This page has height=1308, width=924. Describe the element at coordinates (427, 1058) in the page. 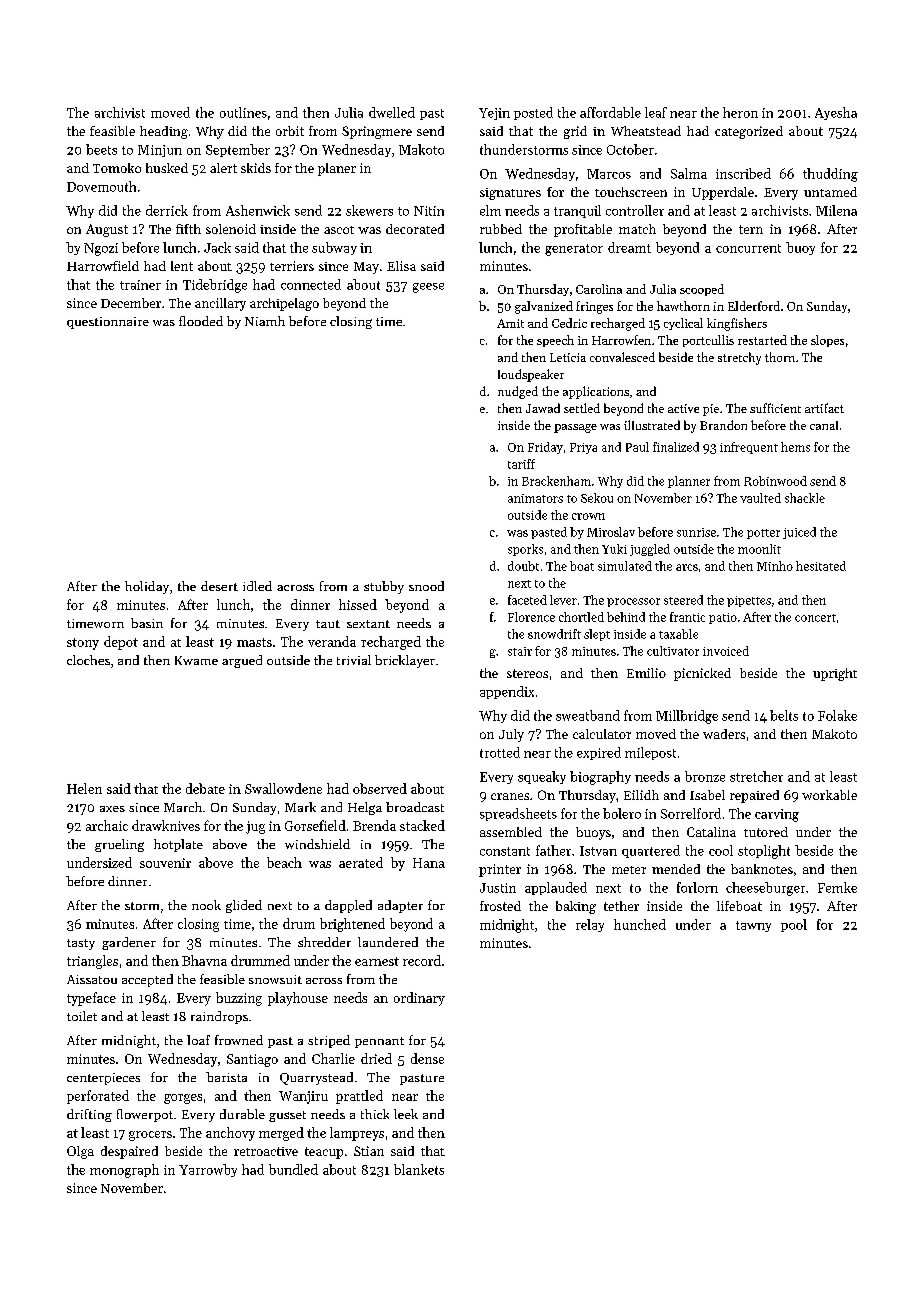

I see `dense` at that location.
